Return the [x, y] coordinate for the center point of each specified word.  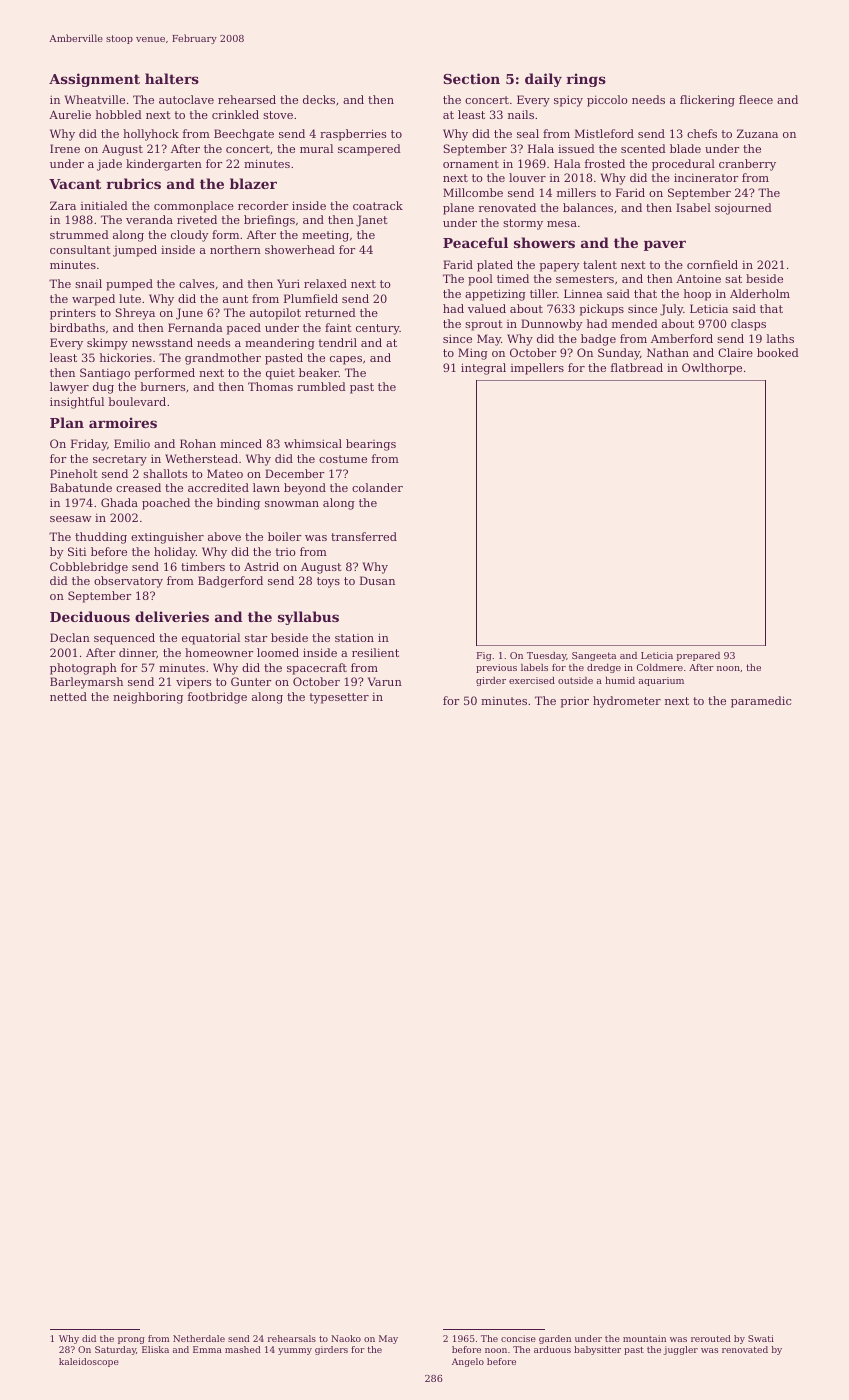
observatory [128, 582]
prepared [698, 656]
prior [575, 702]
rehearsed [247, 99]
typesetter [339, 698]
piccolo [607, 101]
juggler [680, 1350]
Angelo [468, 1362]
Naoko [346, 1338]
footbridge [217, 698]
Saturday [115, 1350]
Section [471, 78]
